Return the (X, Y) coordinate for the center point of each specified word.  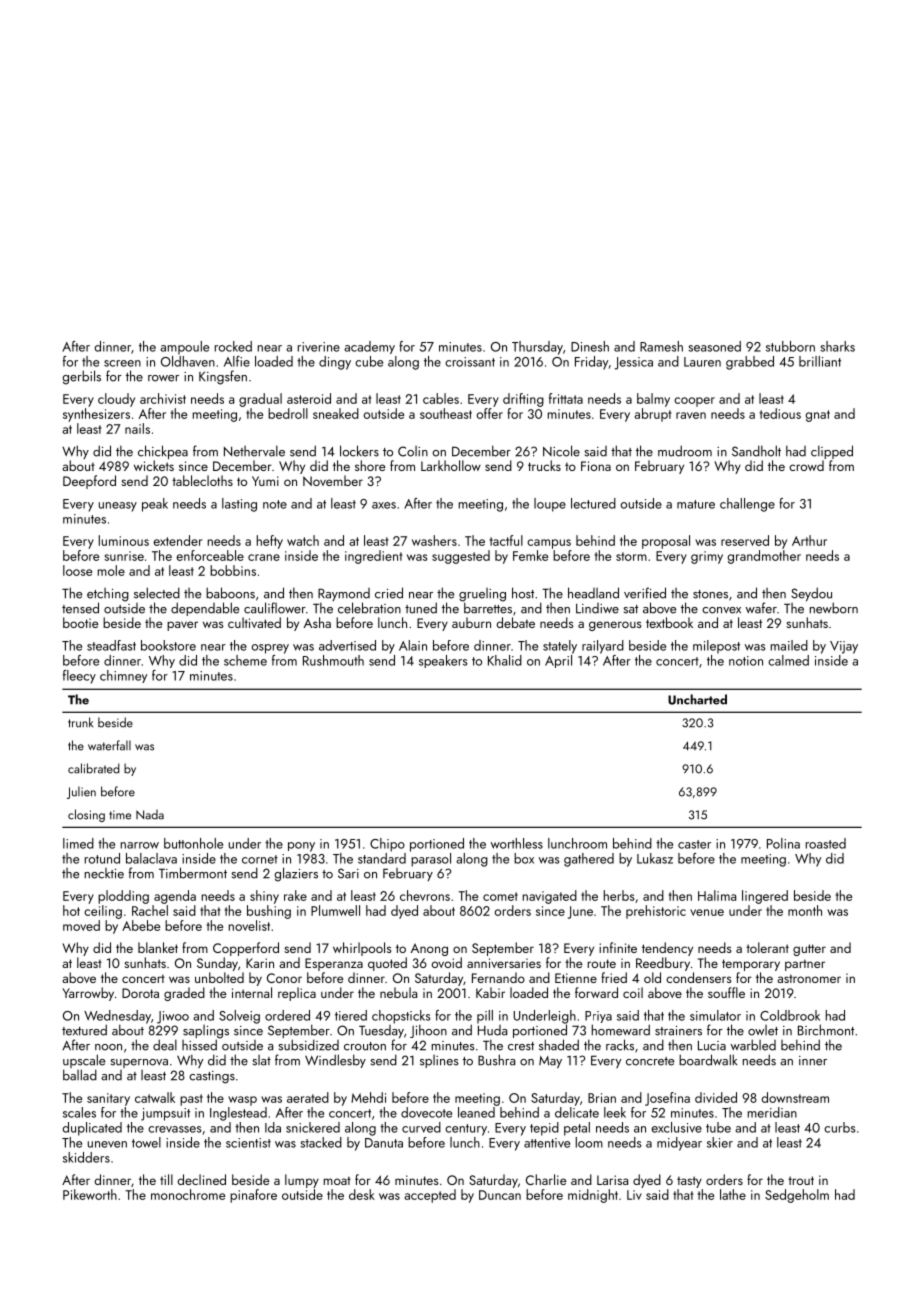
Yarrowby (88, 994)
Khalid (505, 660)
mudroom (685, 451)
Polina (783, 843)
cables (441, 398)
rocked (233, 346)
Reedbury (663, 964)
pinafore (253, 1196)
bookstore (168, 645)
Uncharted (697, 699)
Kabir (490, 992)
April (558, 661)
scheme (245, 660)
